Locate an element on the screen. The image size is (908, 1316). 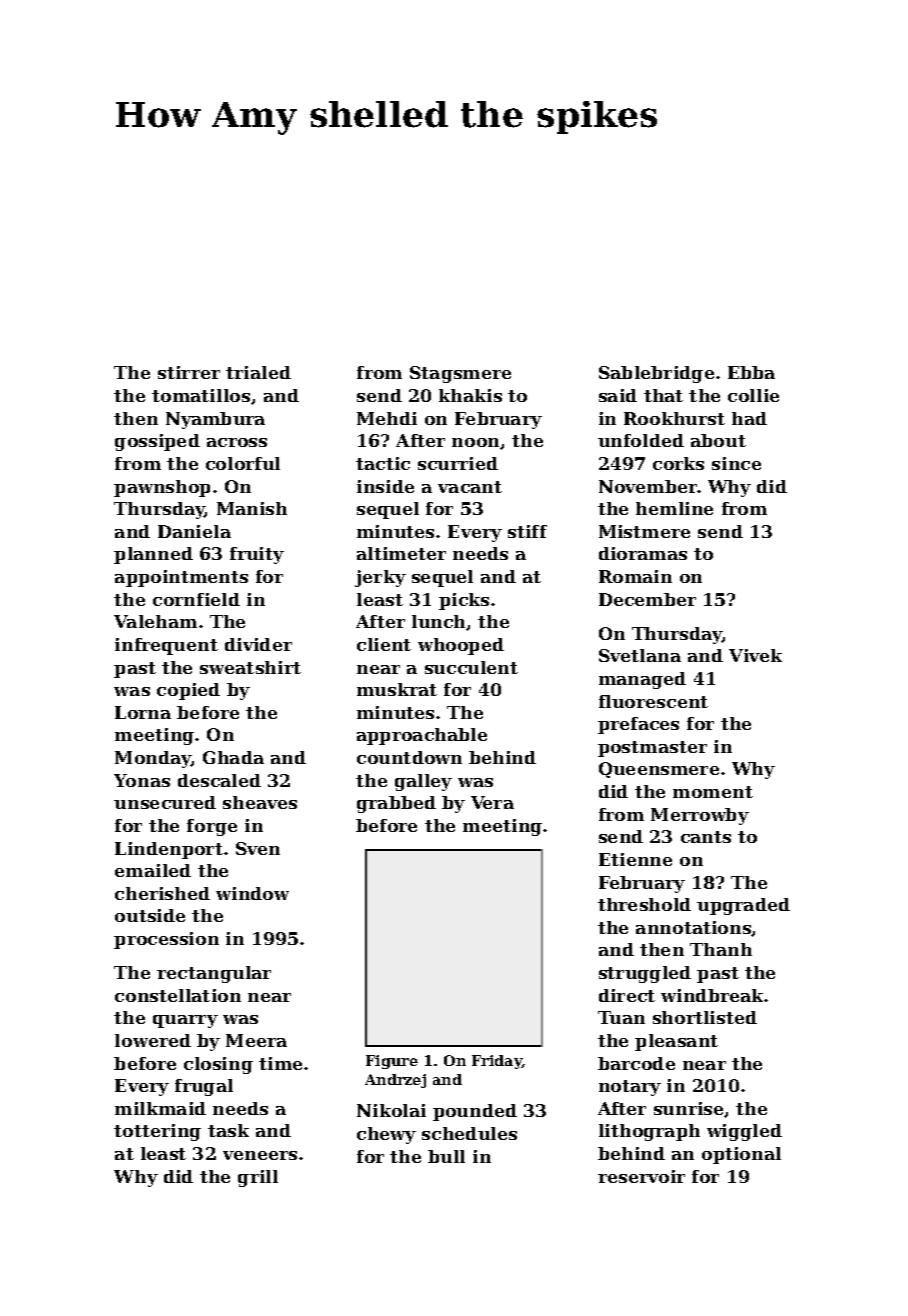
since is located at coordinates (736, 463).
